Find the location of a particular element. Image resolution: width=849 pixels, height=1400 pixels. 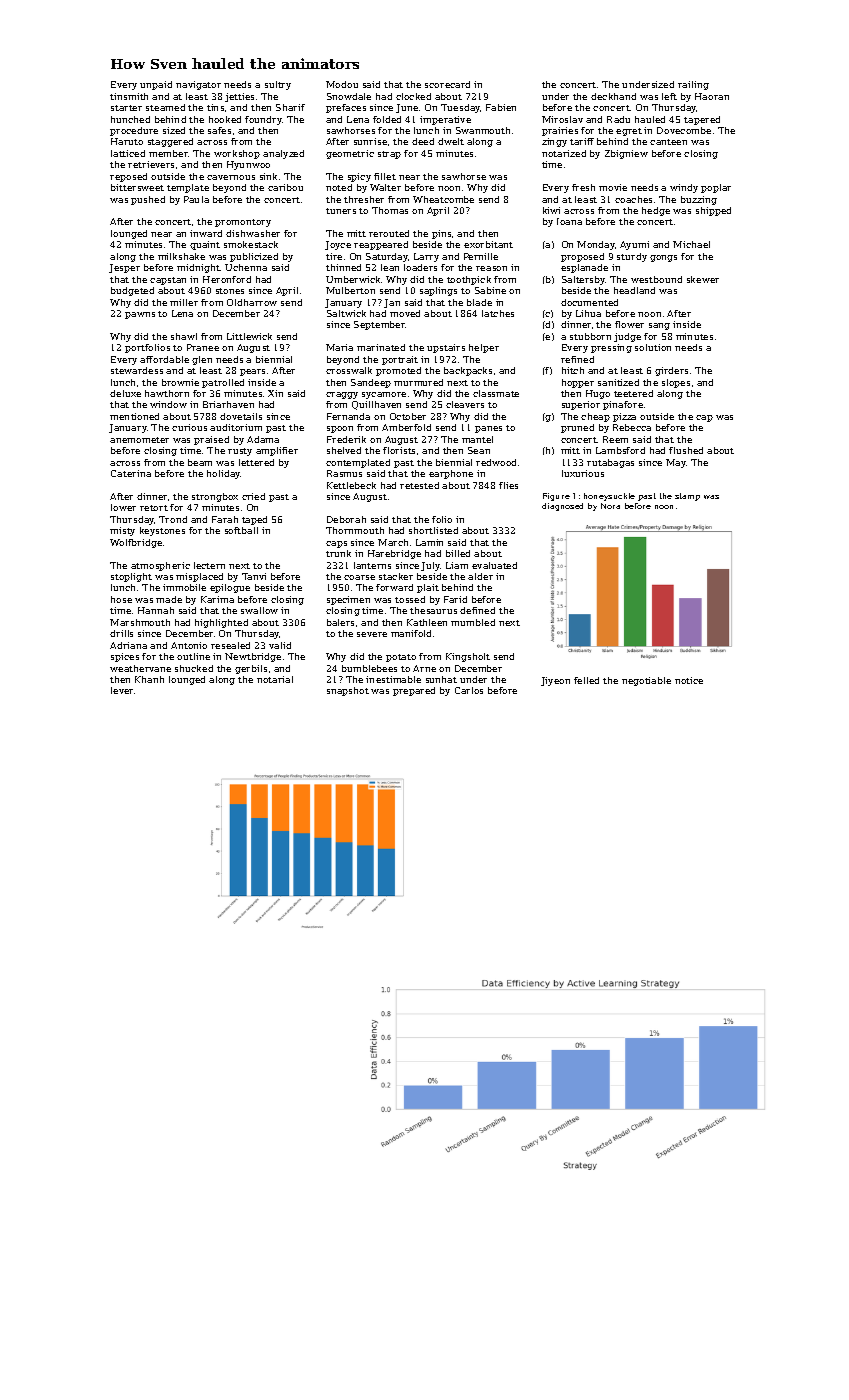

notarial is located at coordinates (275, 679).
